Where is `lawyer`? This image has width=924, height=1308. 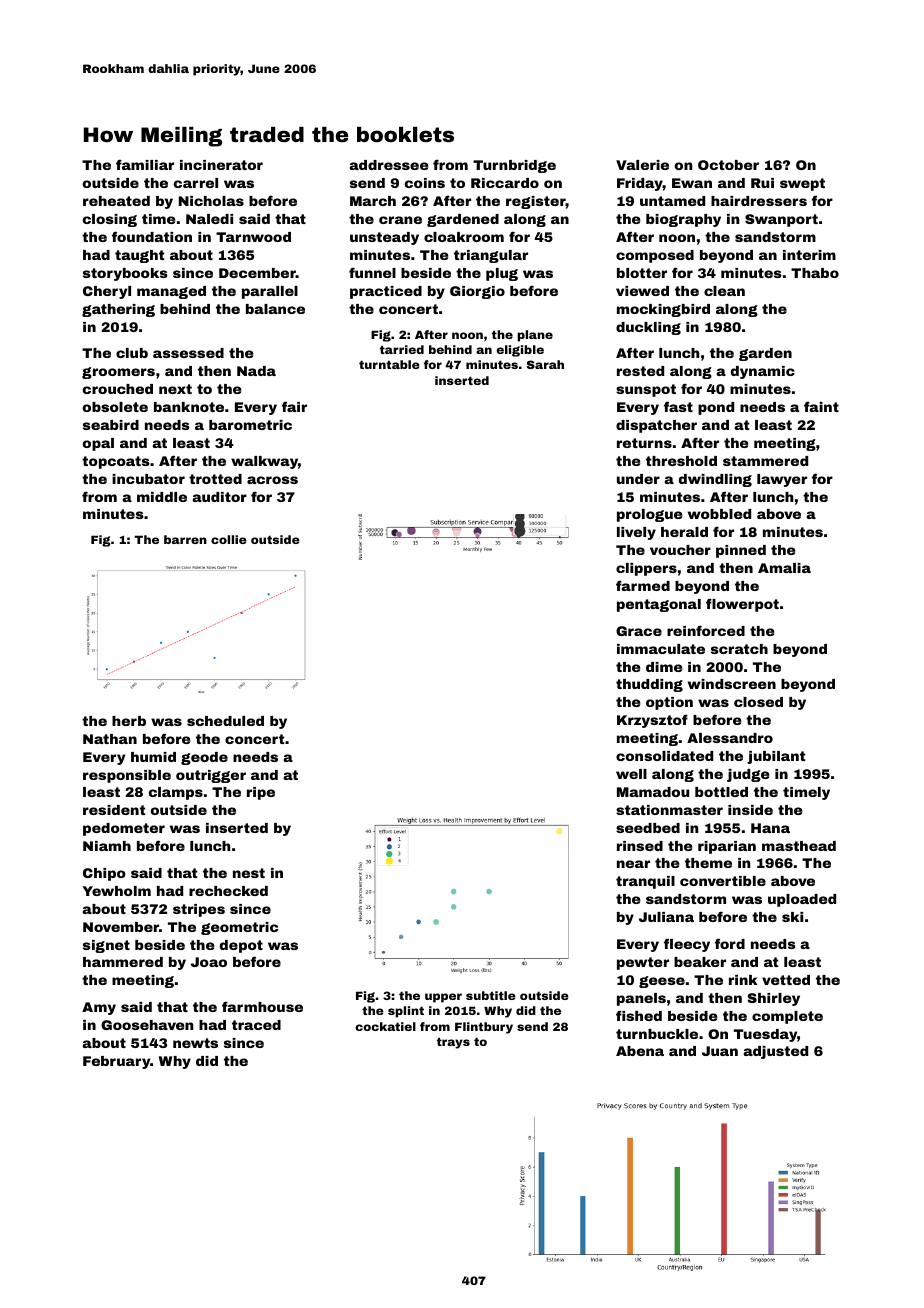
lawyer is located at coordinates (782, 480).
